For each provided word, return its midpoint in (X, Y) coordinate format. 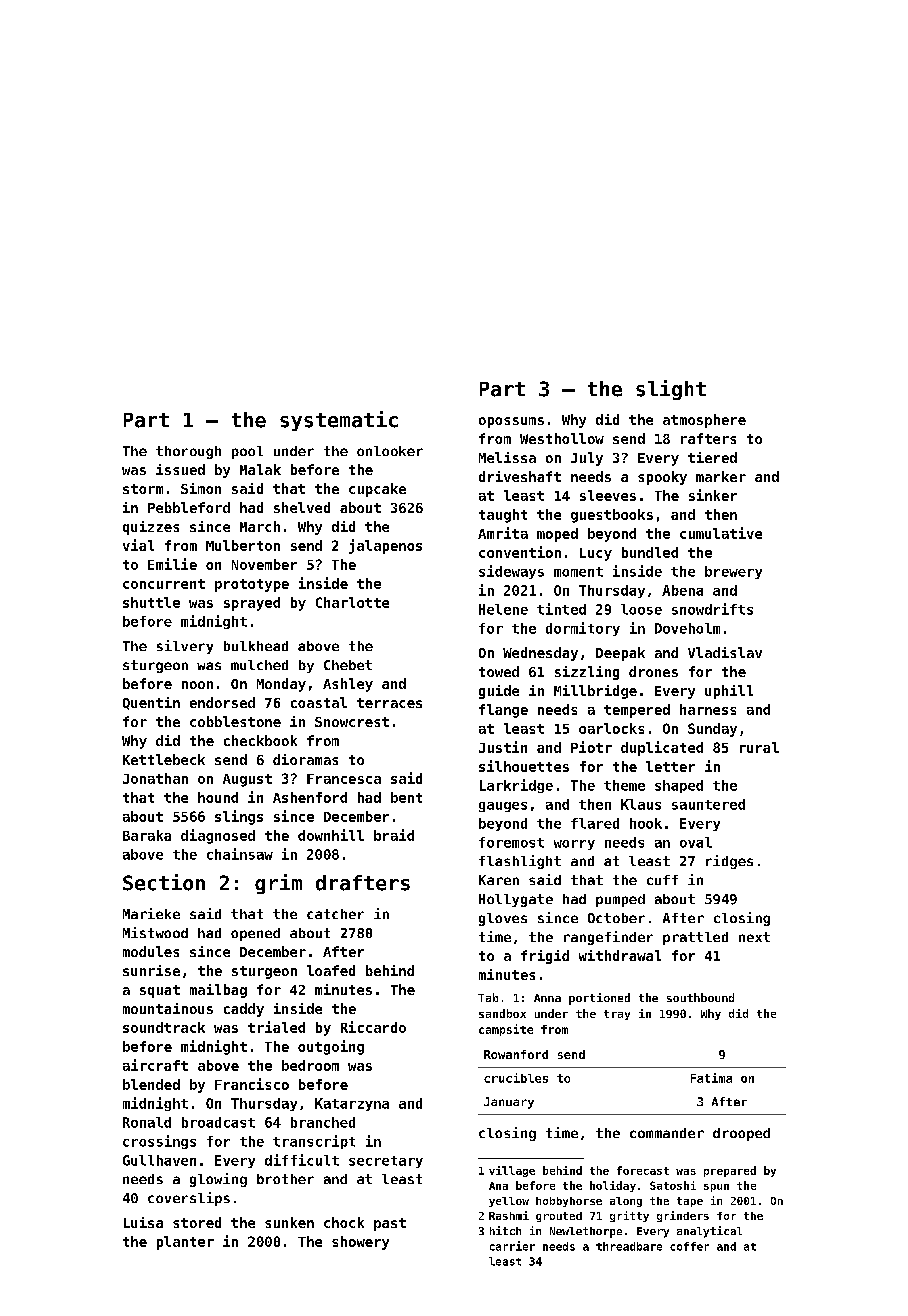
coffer (689, 1246)
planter (185, 1243)
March (260, 526)
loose (641, 609)
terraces (389, 703)
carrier (512, 1246)
